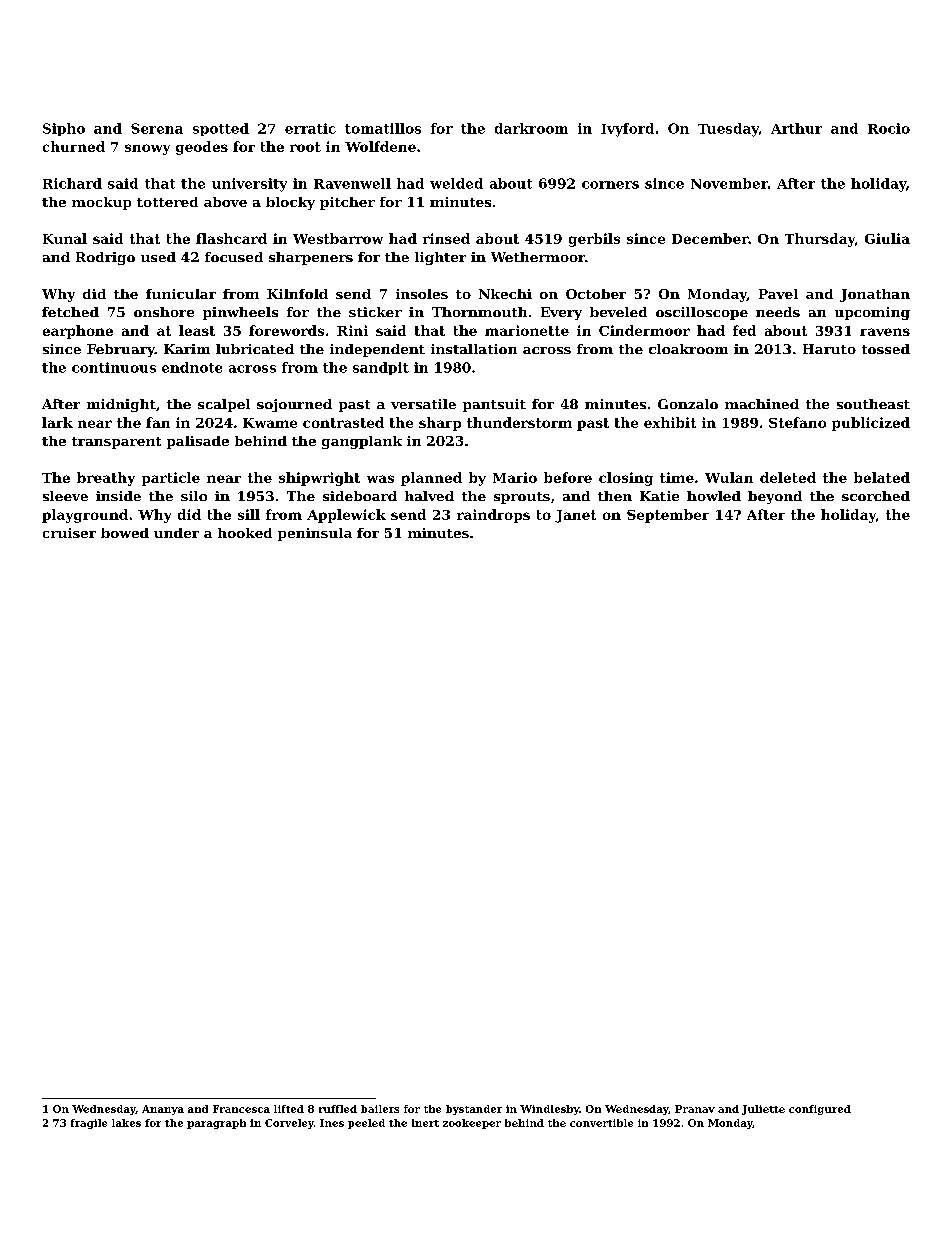  What do you see at coordinates (474, 1110) in the page?
I see `bystander` at bounding box center [474, 1110].
